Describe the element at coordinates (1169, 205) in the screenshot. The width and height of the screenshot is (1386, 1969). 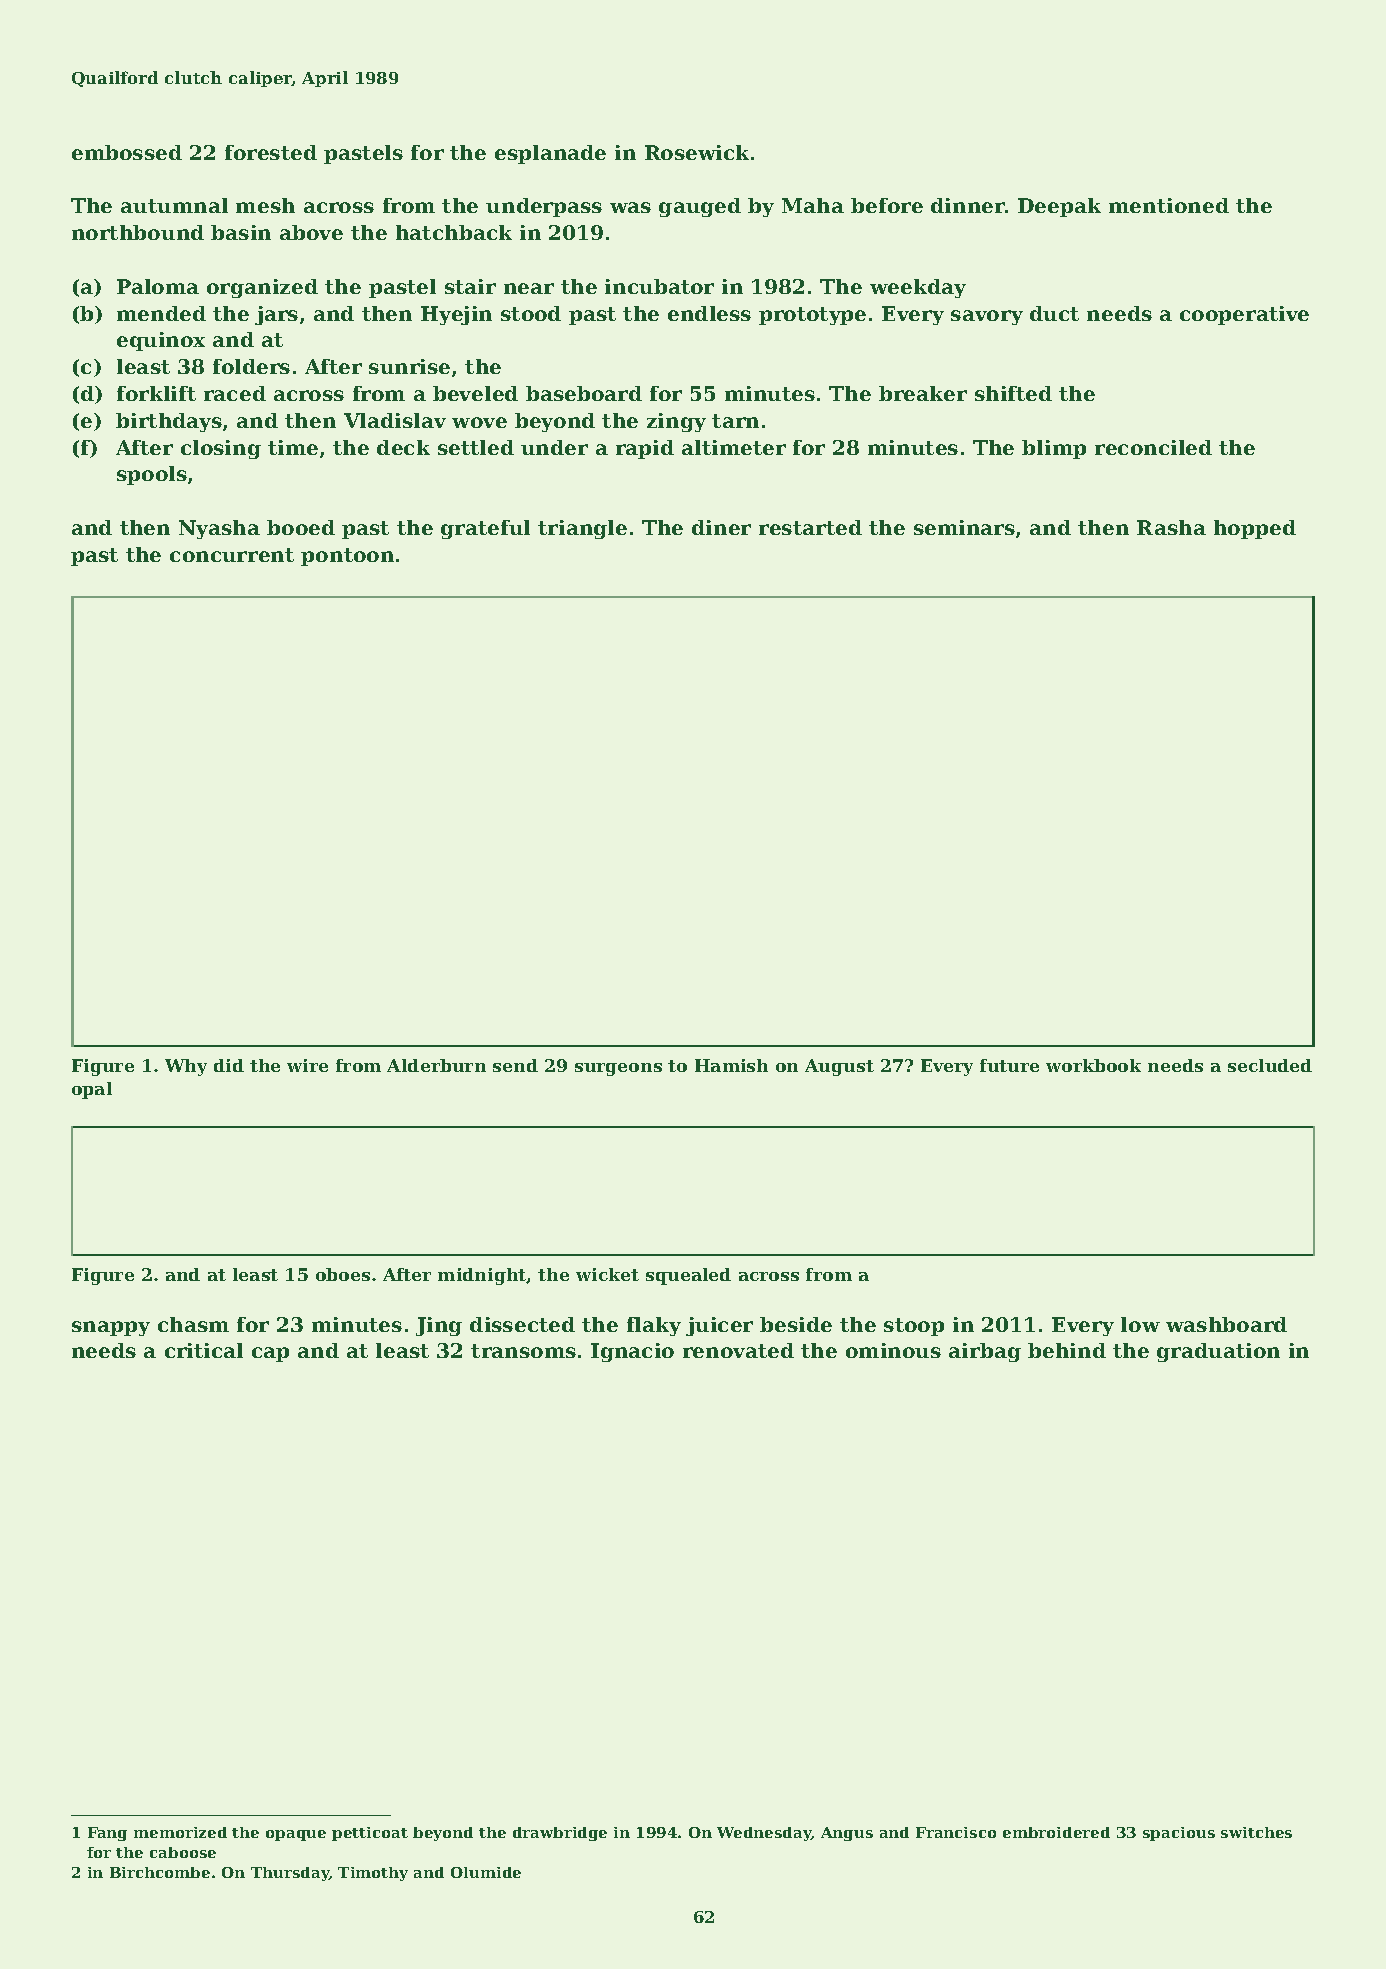
I see `mentioned` at that location.
